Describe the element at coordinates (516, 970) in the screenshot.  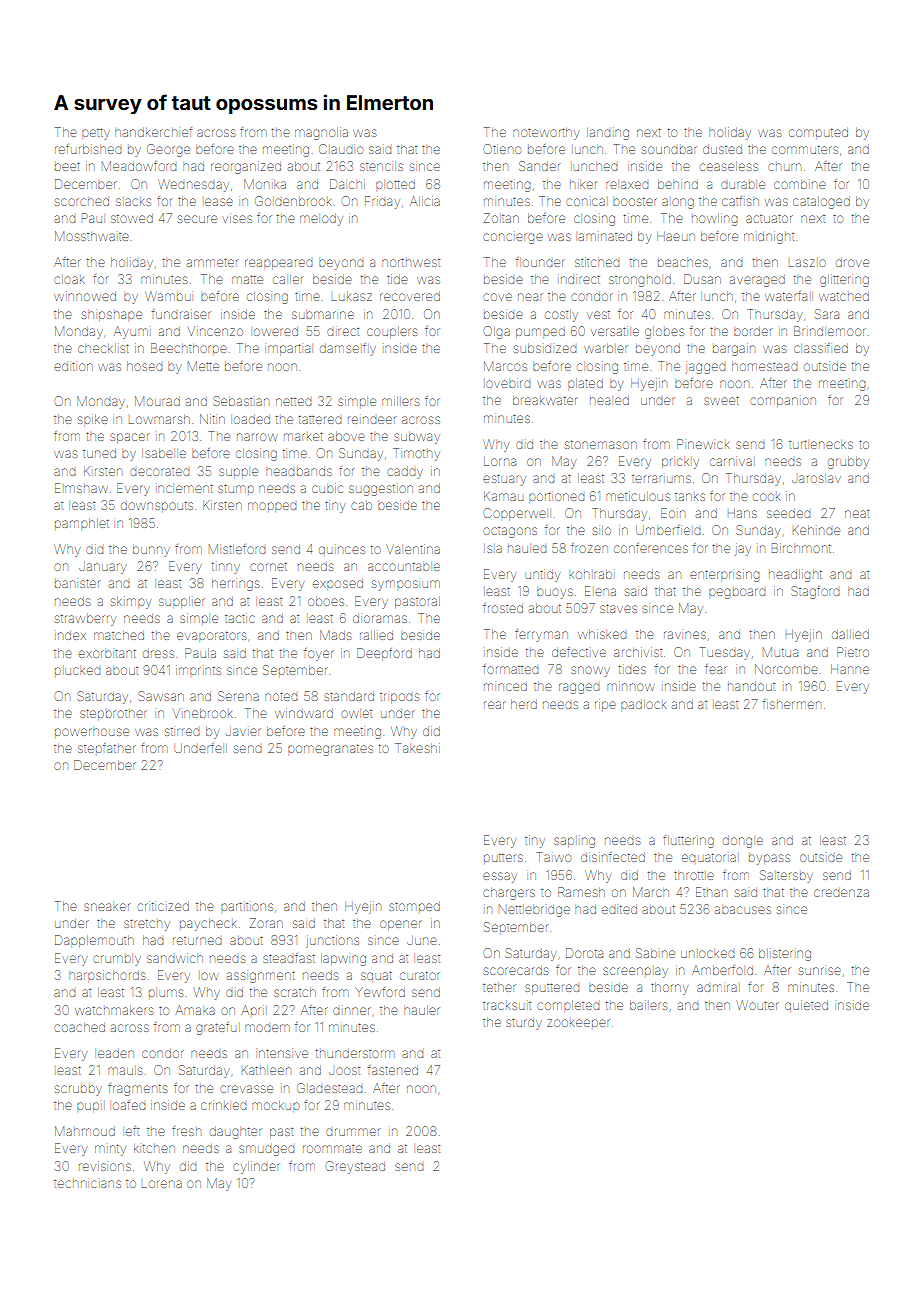
I see `scorecards` at that location.
